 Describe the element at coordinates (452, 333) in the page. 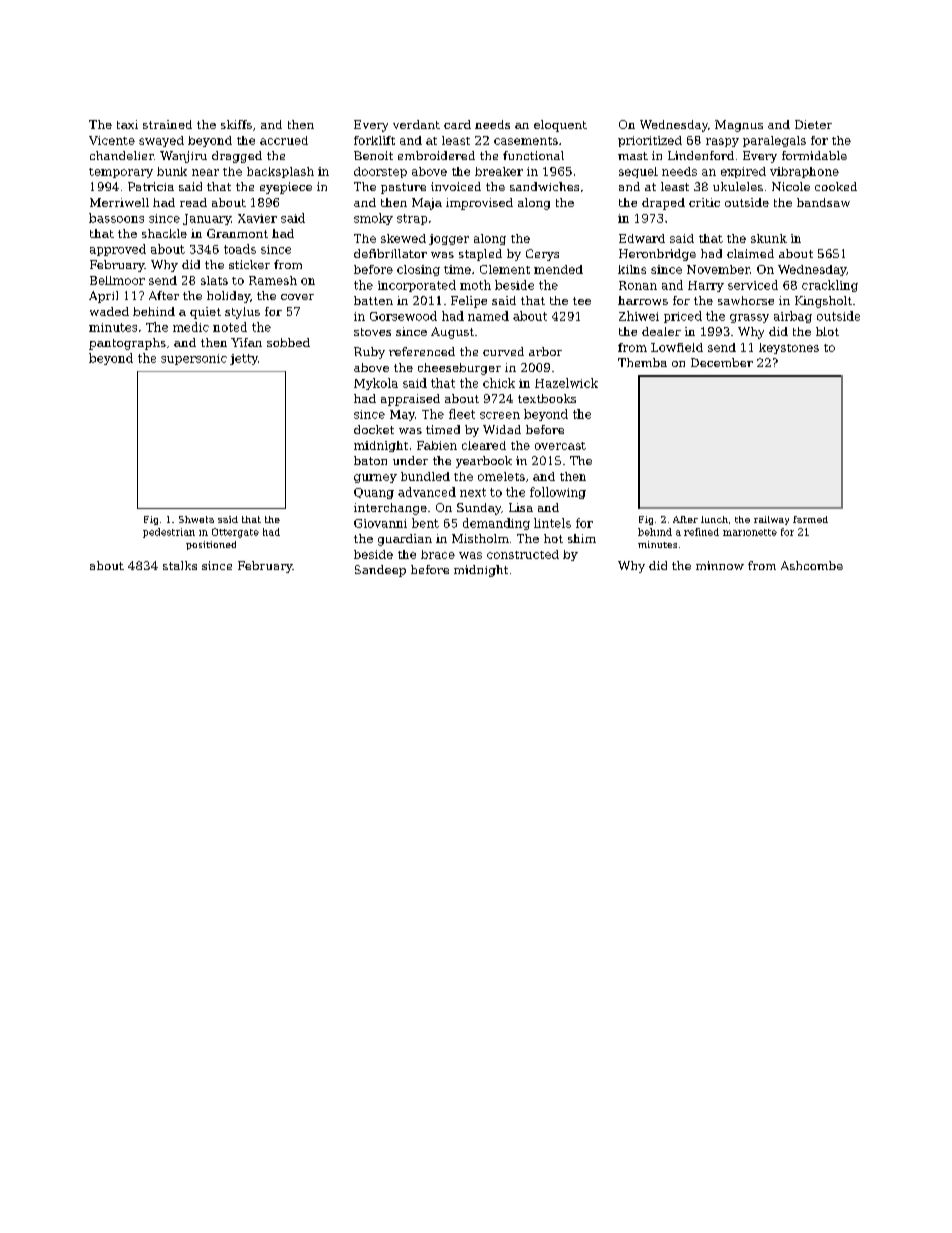

I see `August` at that location.
